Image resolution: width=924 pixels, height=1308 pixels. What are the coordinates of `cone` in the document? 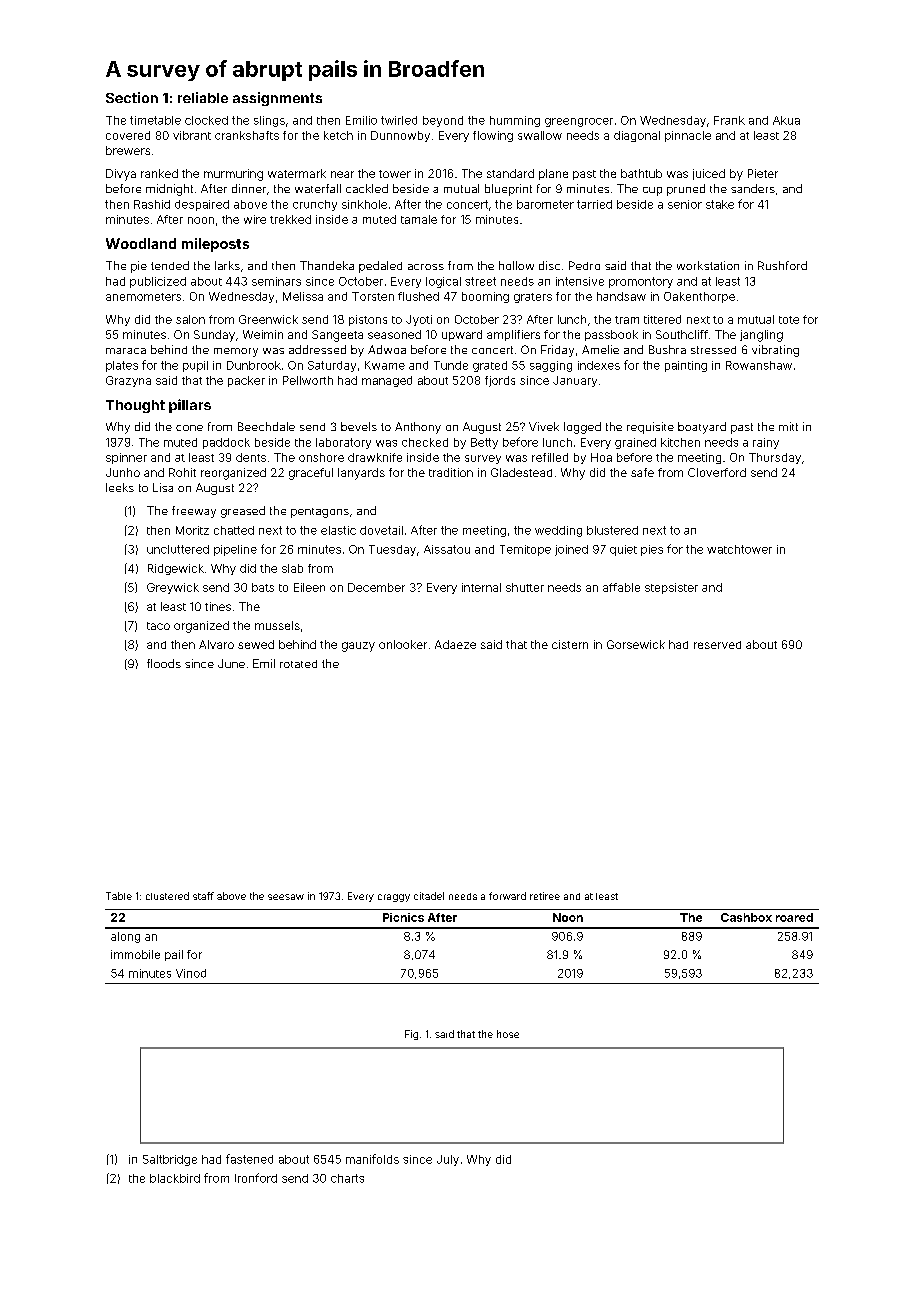 It's located at (189, 428).
